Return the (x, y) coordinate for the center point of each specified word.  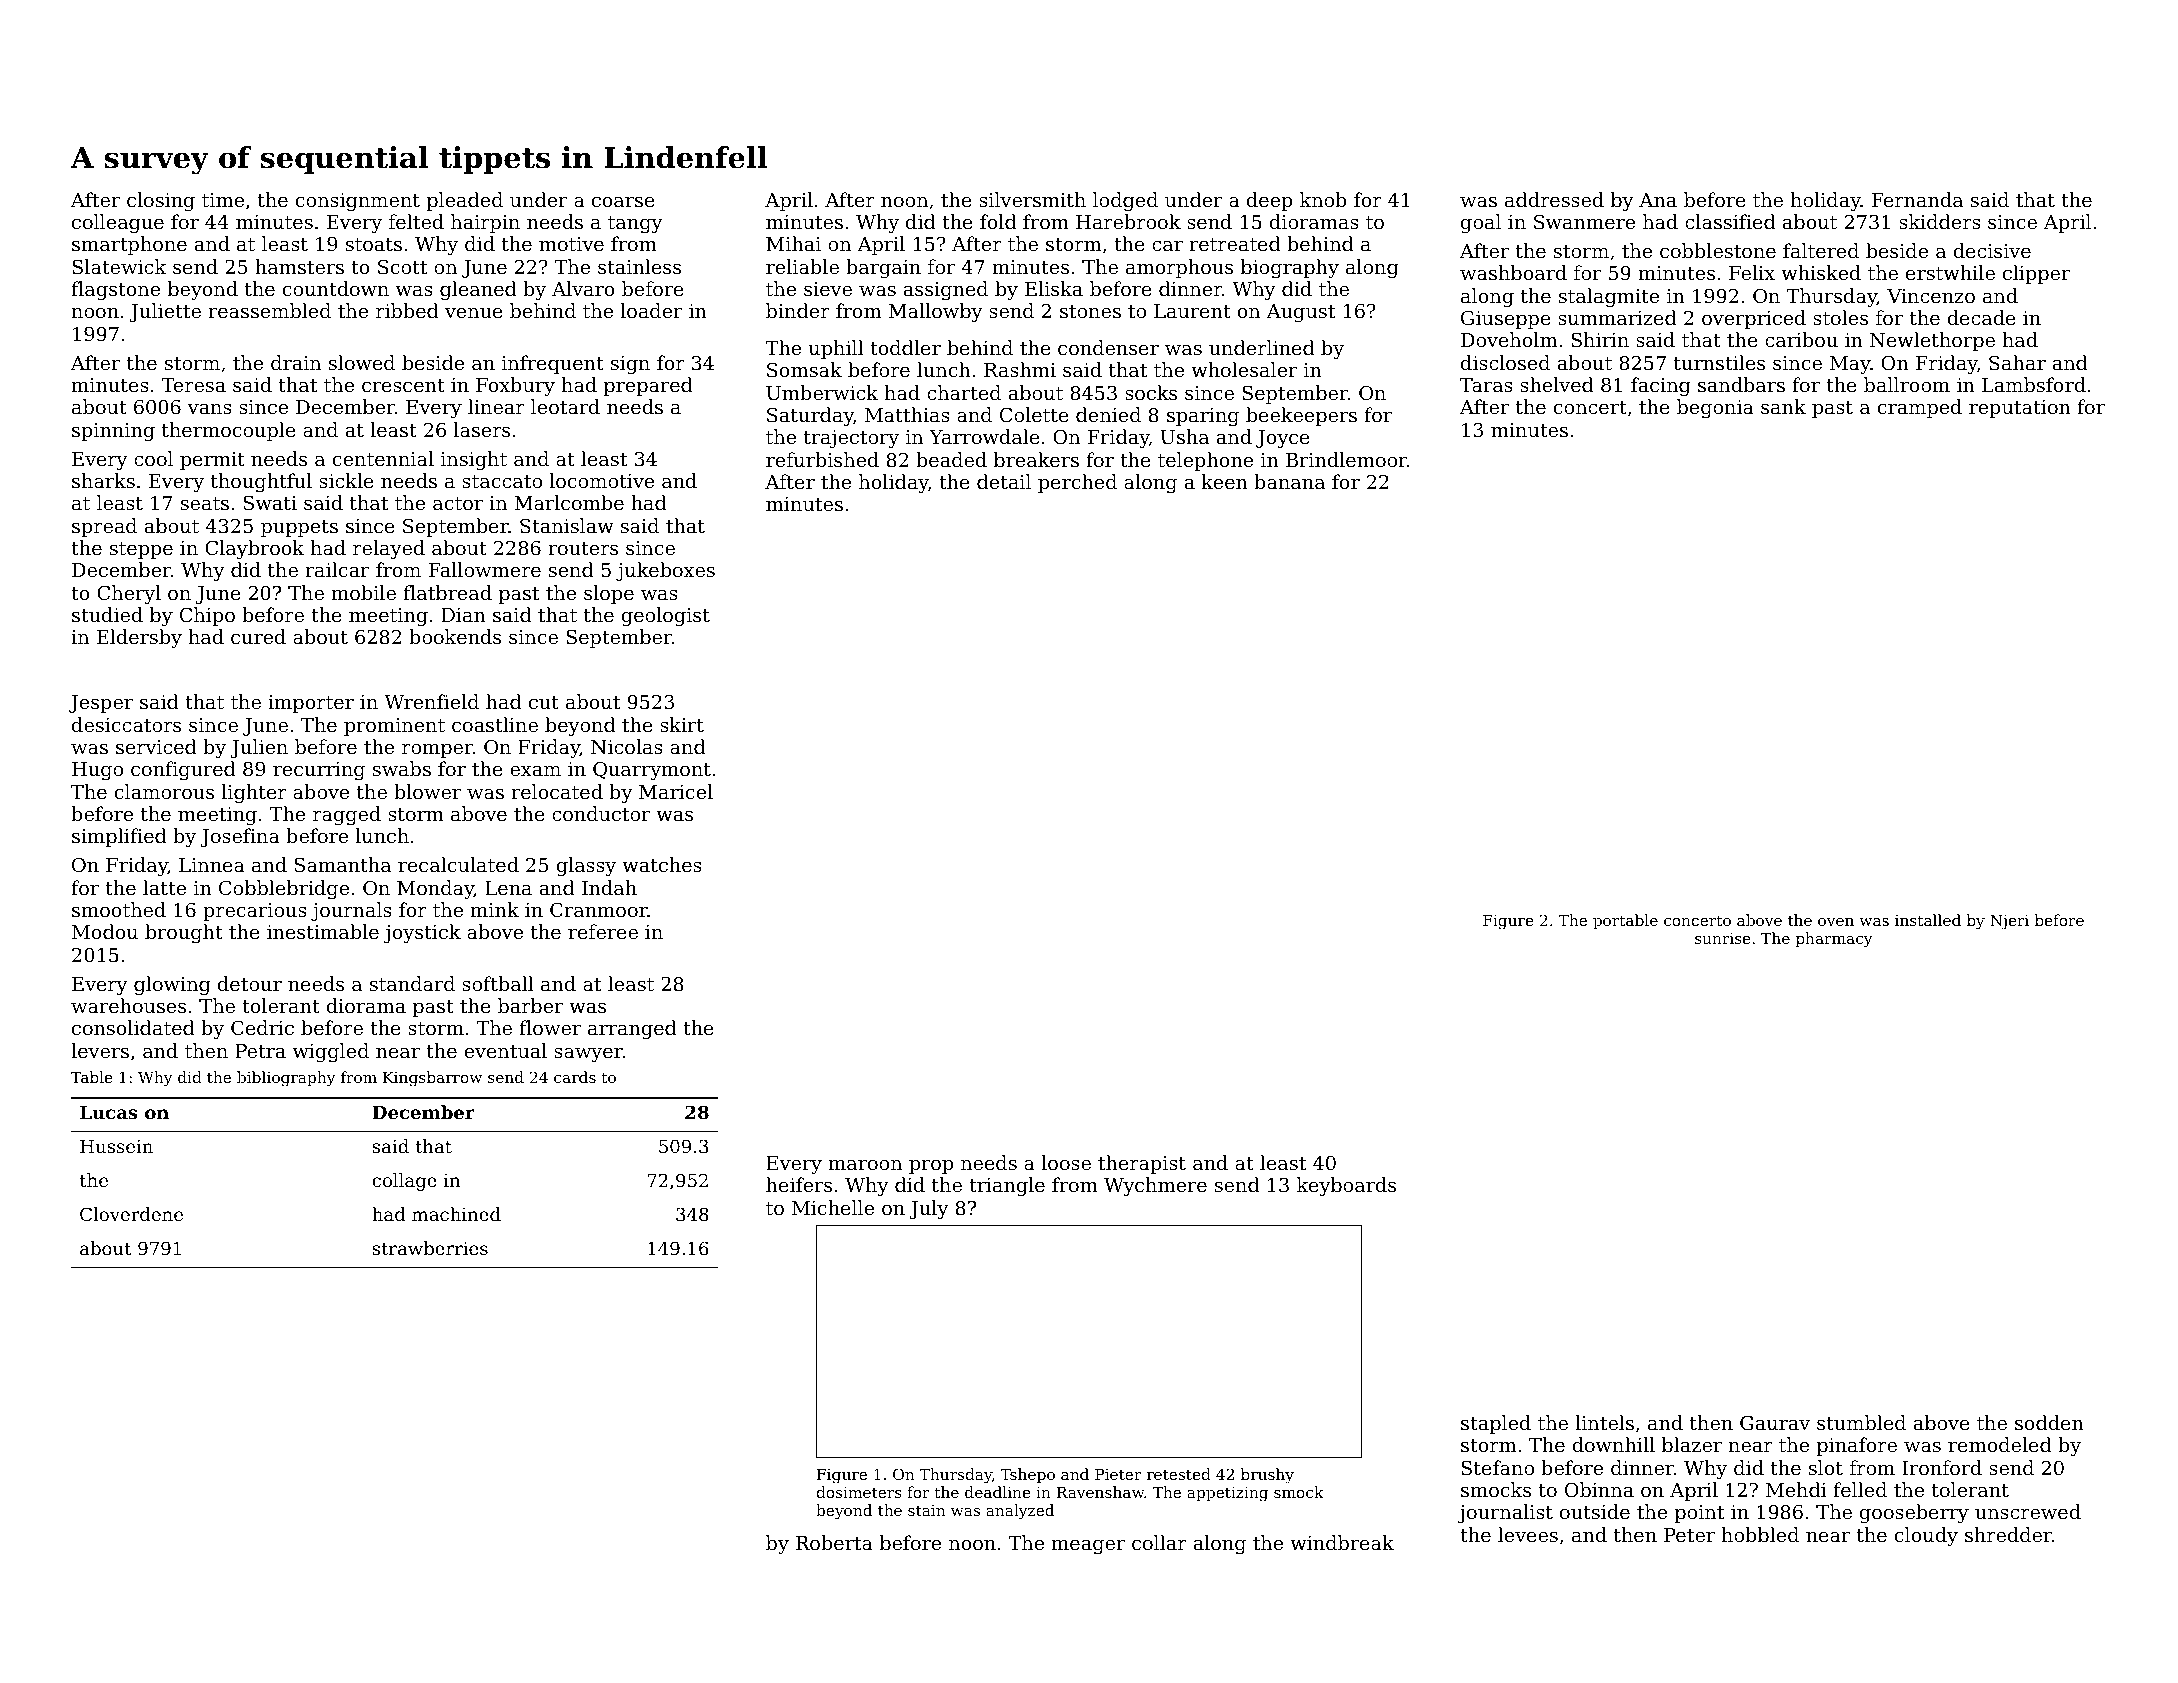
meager (1088, 1547)
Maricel (676, 791)
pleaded (465, 201)
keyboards (1346, 1186)
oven (1836, 922)
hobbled (1760, 1534)
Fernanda (1917, 199)
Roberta (834, 1542)
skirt (682, 724)
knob (1323, 199)
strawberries (430, 1248)
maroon (865, 1165)
